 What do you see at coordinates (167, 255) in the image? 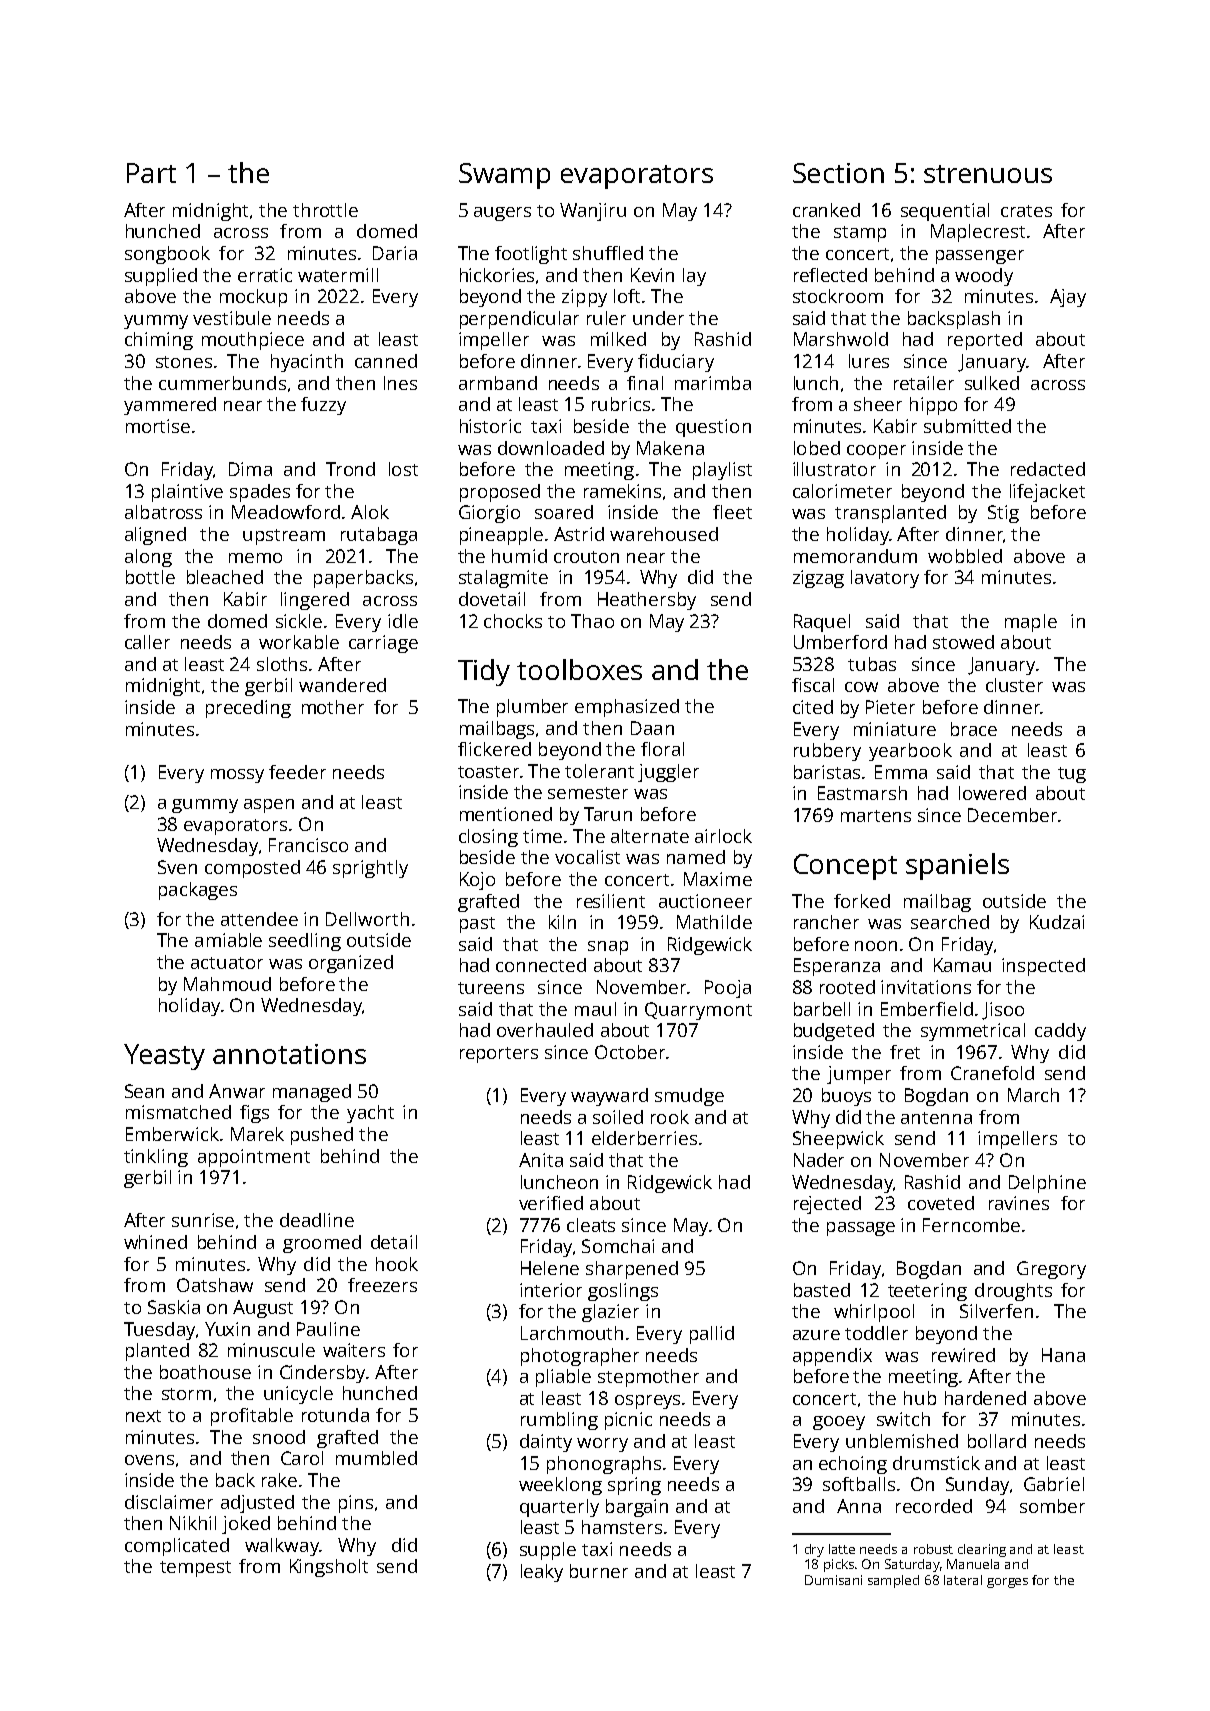
I see `songbook` at bounding box center [167, 255].
